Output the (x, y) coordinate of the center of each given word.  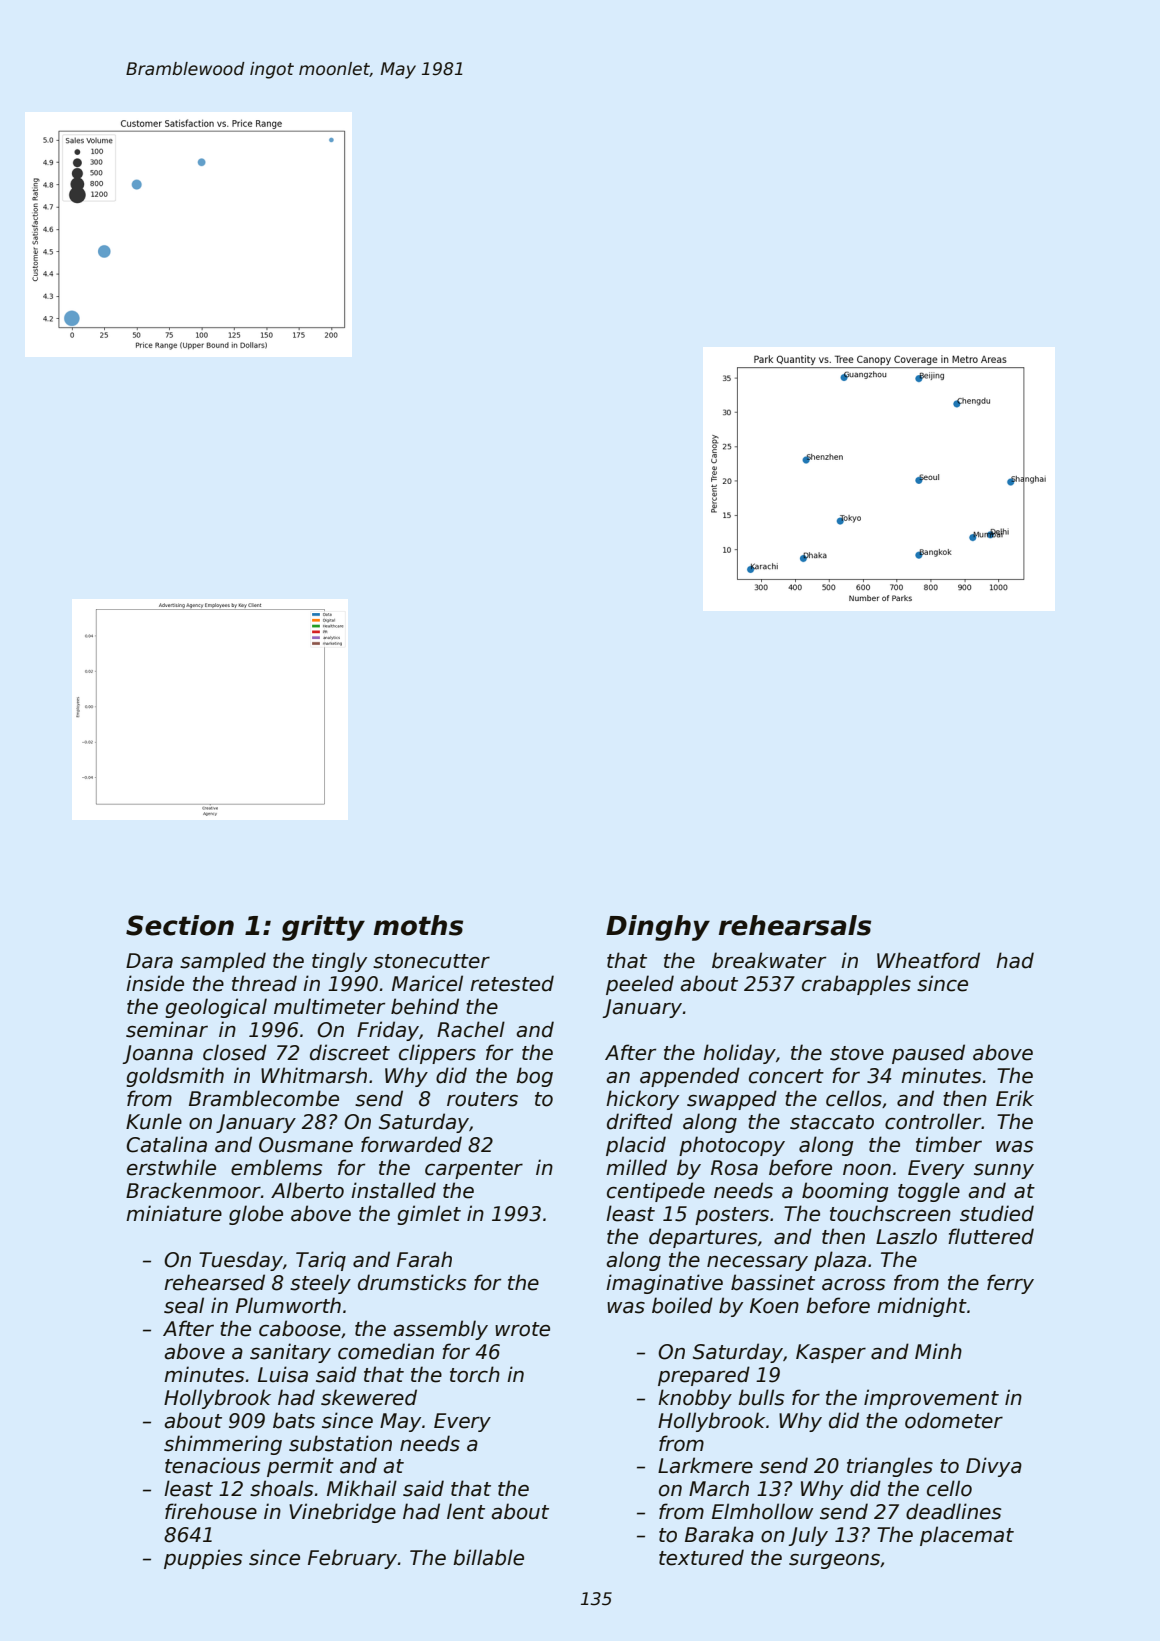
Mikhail (362, 1488)
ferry (1010, 1284)
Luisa (283, 1374)
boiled (682, 1305)
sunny (1004, 1171)
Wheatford (928, 960)
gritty (323, 928)
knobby (695, 1399)
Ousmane (306, 1145)
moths (418, 925)
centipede (656, 1192)
